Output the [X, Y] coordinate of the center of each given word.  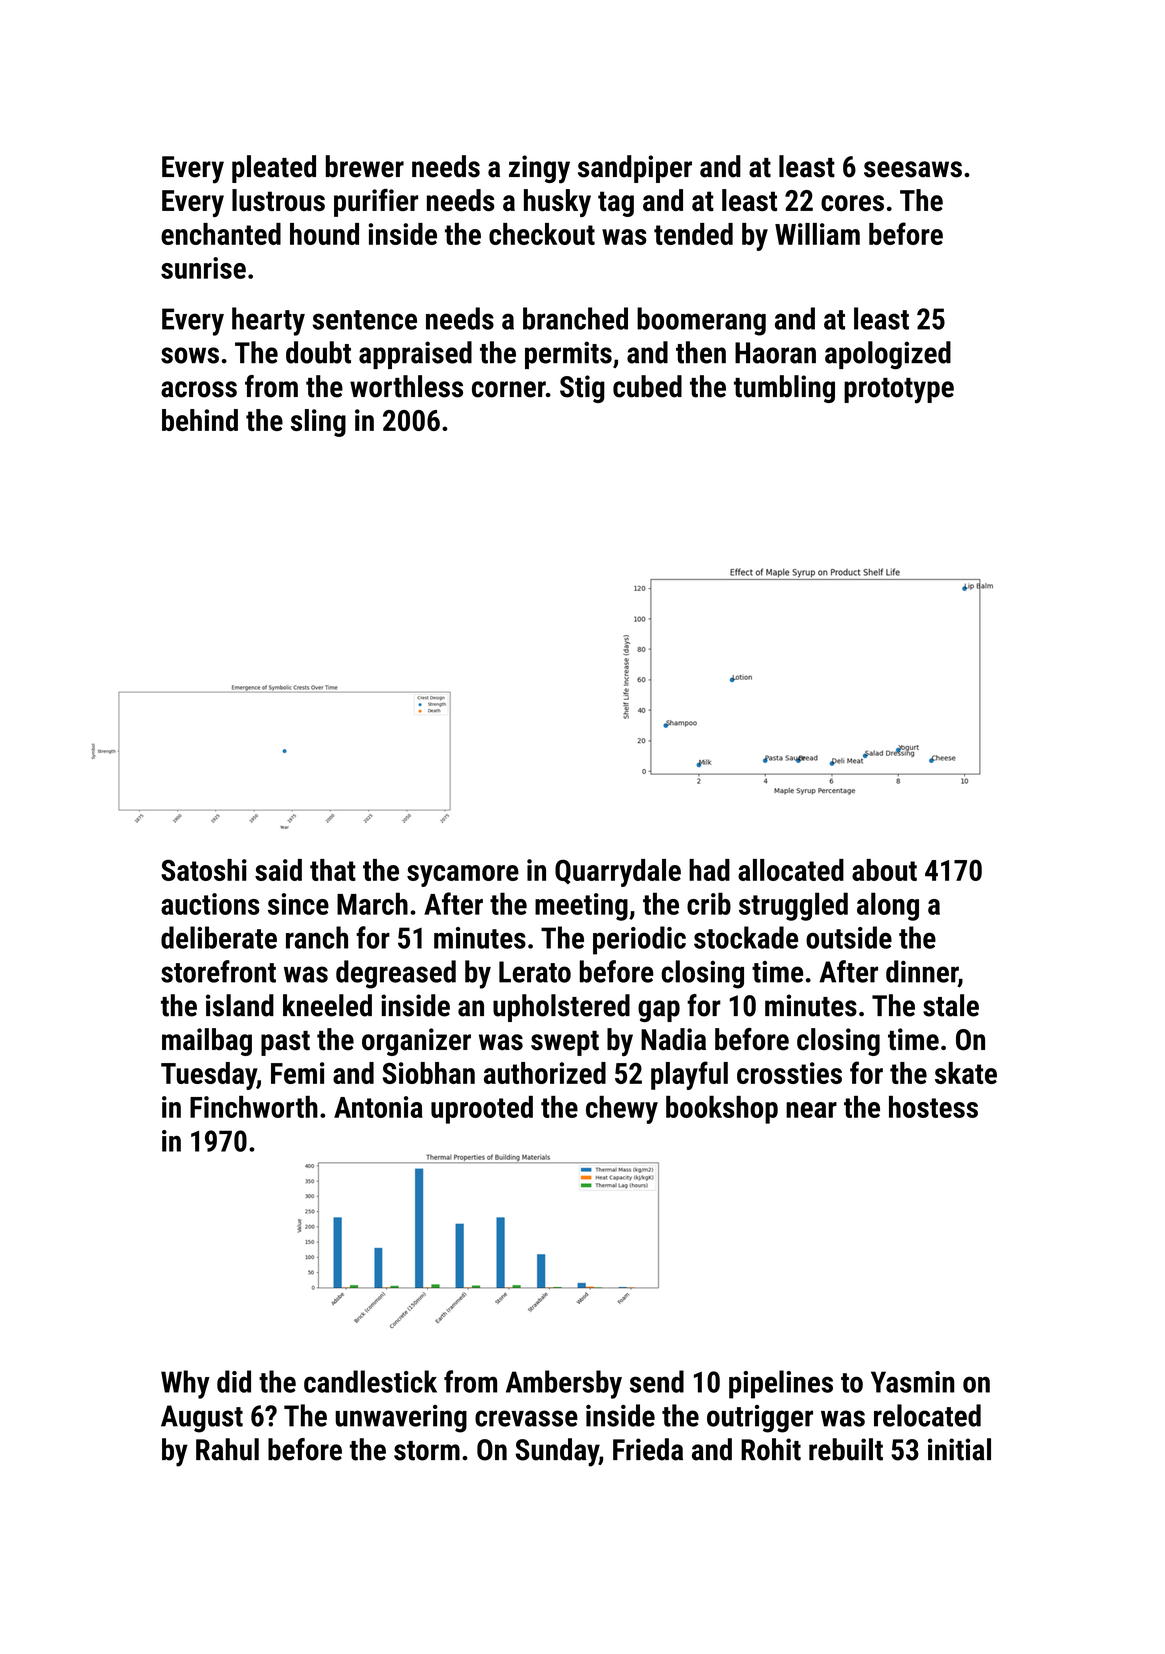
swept [565, 1043]
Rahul [227, 1449]
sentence [364, 320]
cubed [647, 386]
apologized [888, 355]
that [333, 870]
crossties [789, 1073]
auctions [210, 904]
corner [509, 389]
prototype [899, 391]
